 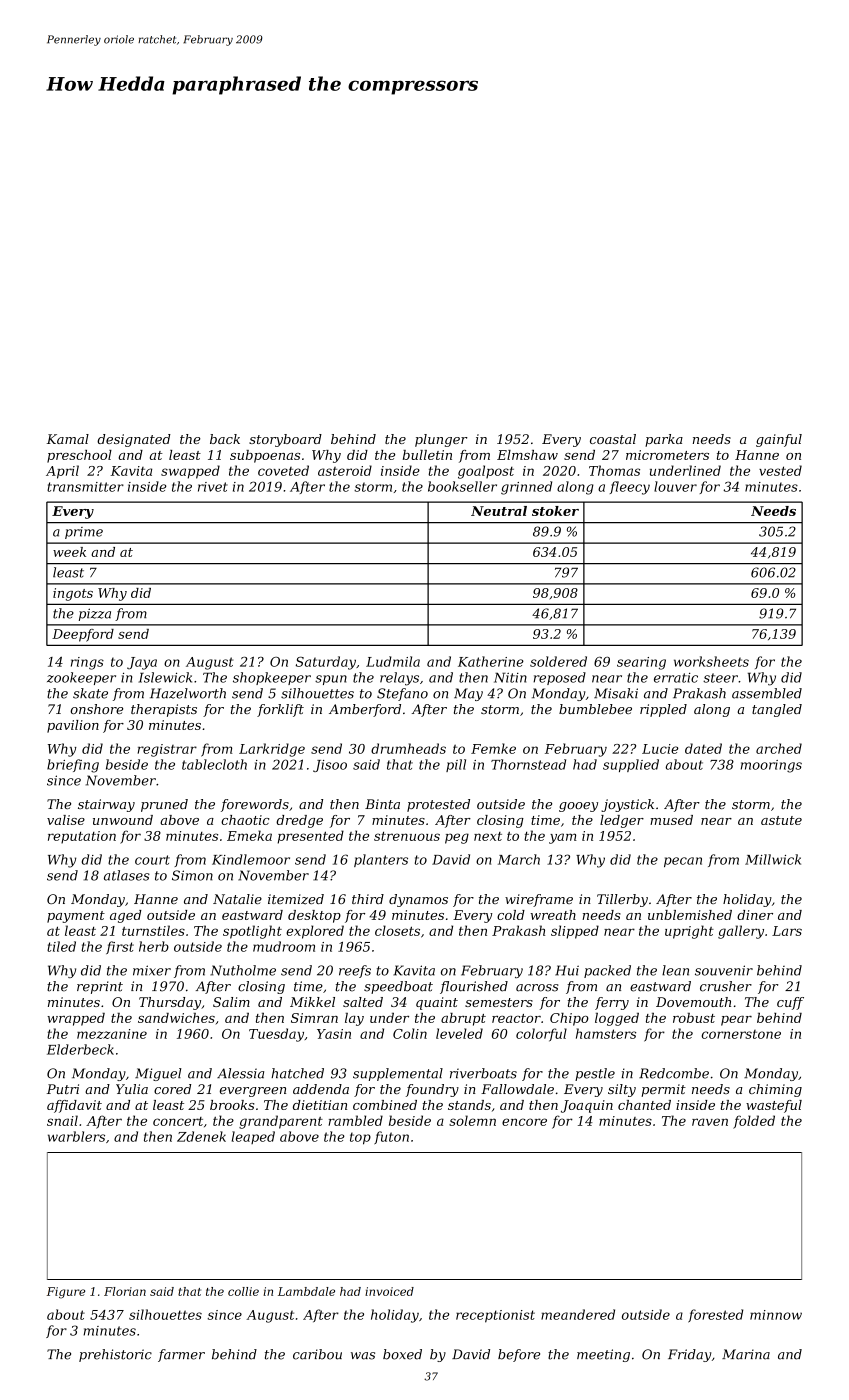 What do you see at coordinates (134, 440) in the document?
I see `designated` at bounding box center [134, 440].
